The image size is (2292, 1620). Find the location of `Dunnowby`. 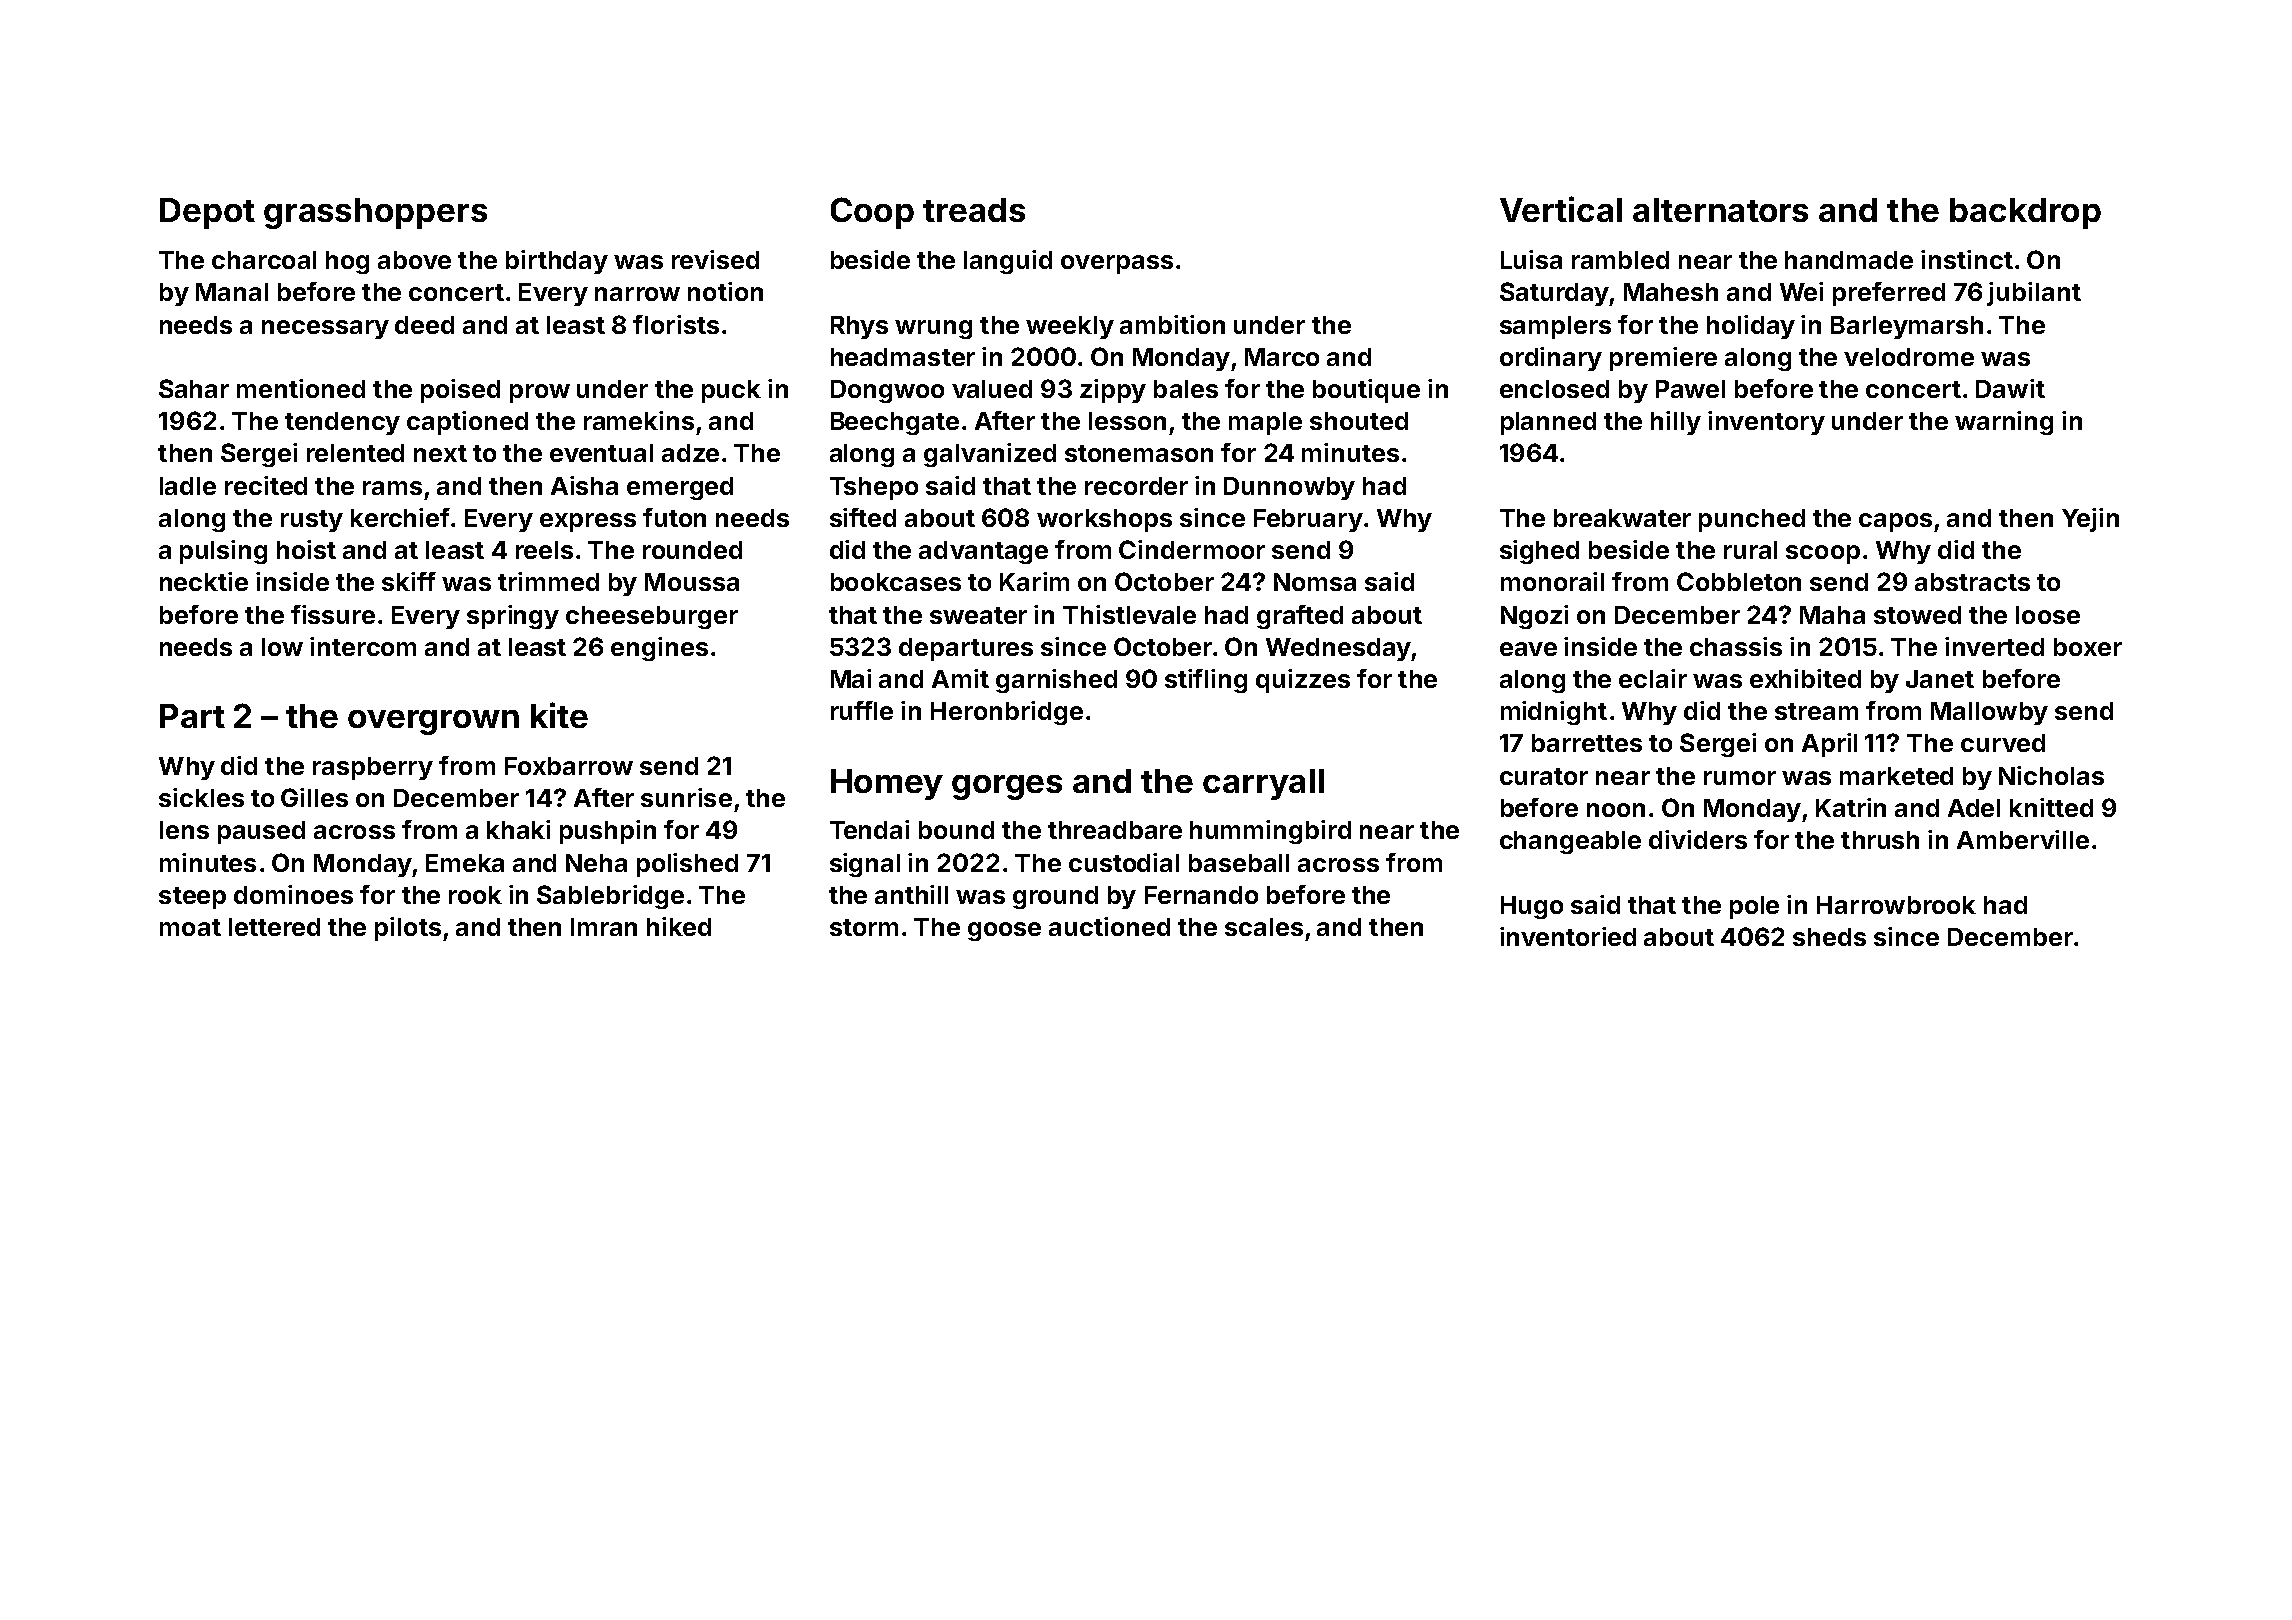

Dunnowby is located at coordinates (1289, 488).
